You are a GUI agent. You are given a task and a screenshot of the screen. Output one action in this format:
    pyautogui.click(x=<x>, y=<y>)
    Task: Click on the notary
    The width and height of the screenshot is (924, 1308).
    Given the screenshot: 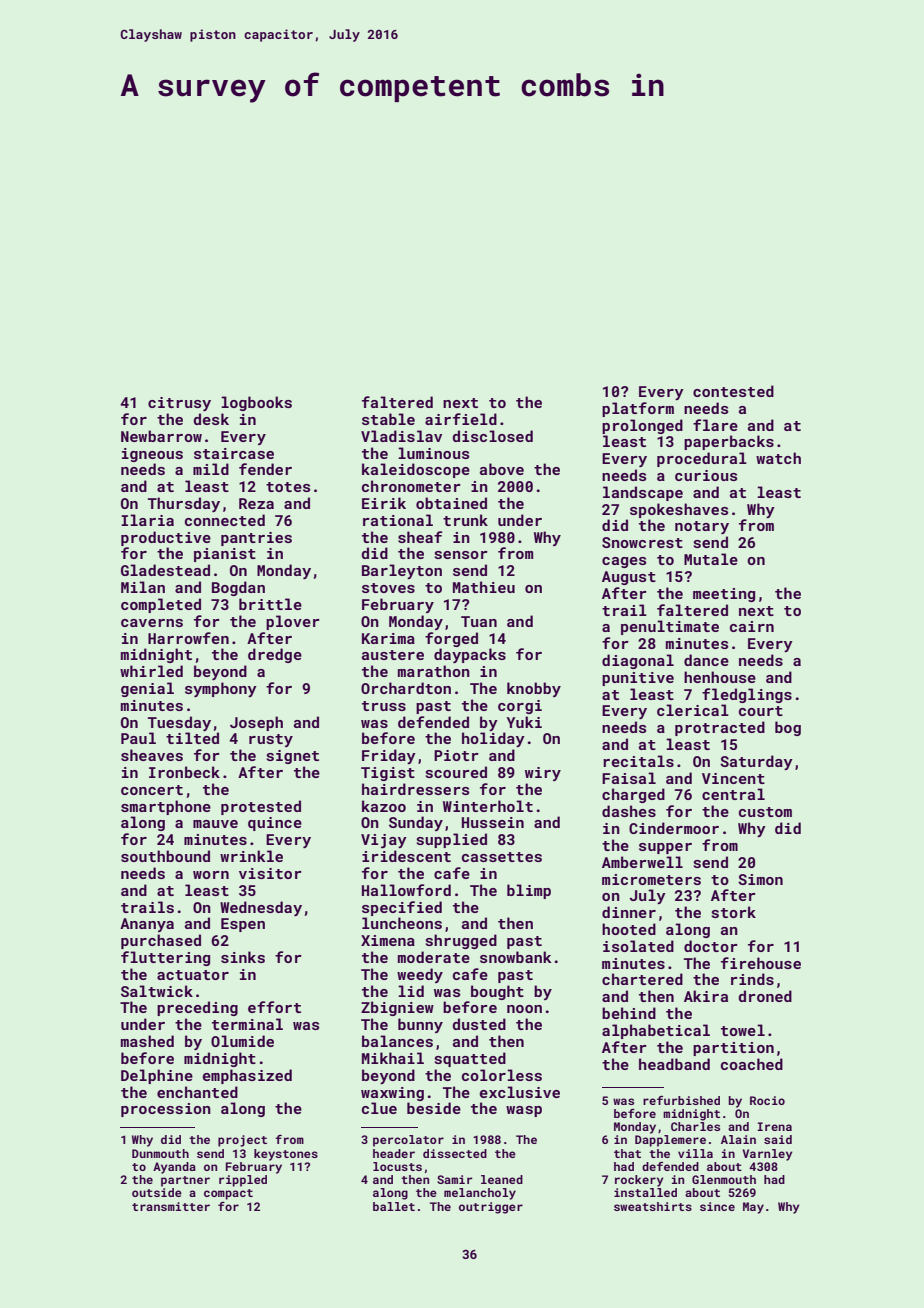 What is the action you would take?
    pyautogui.click(x=702, y=527)
